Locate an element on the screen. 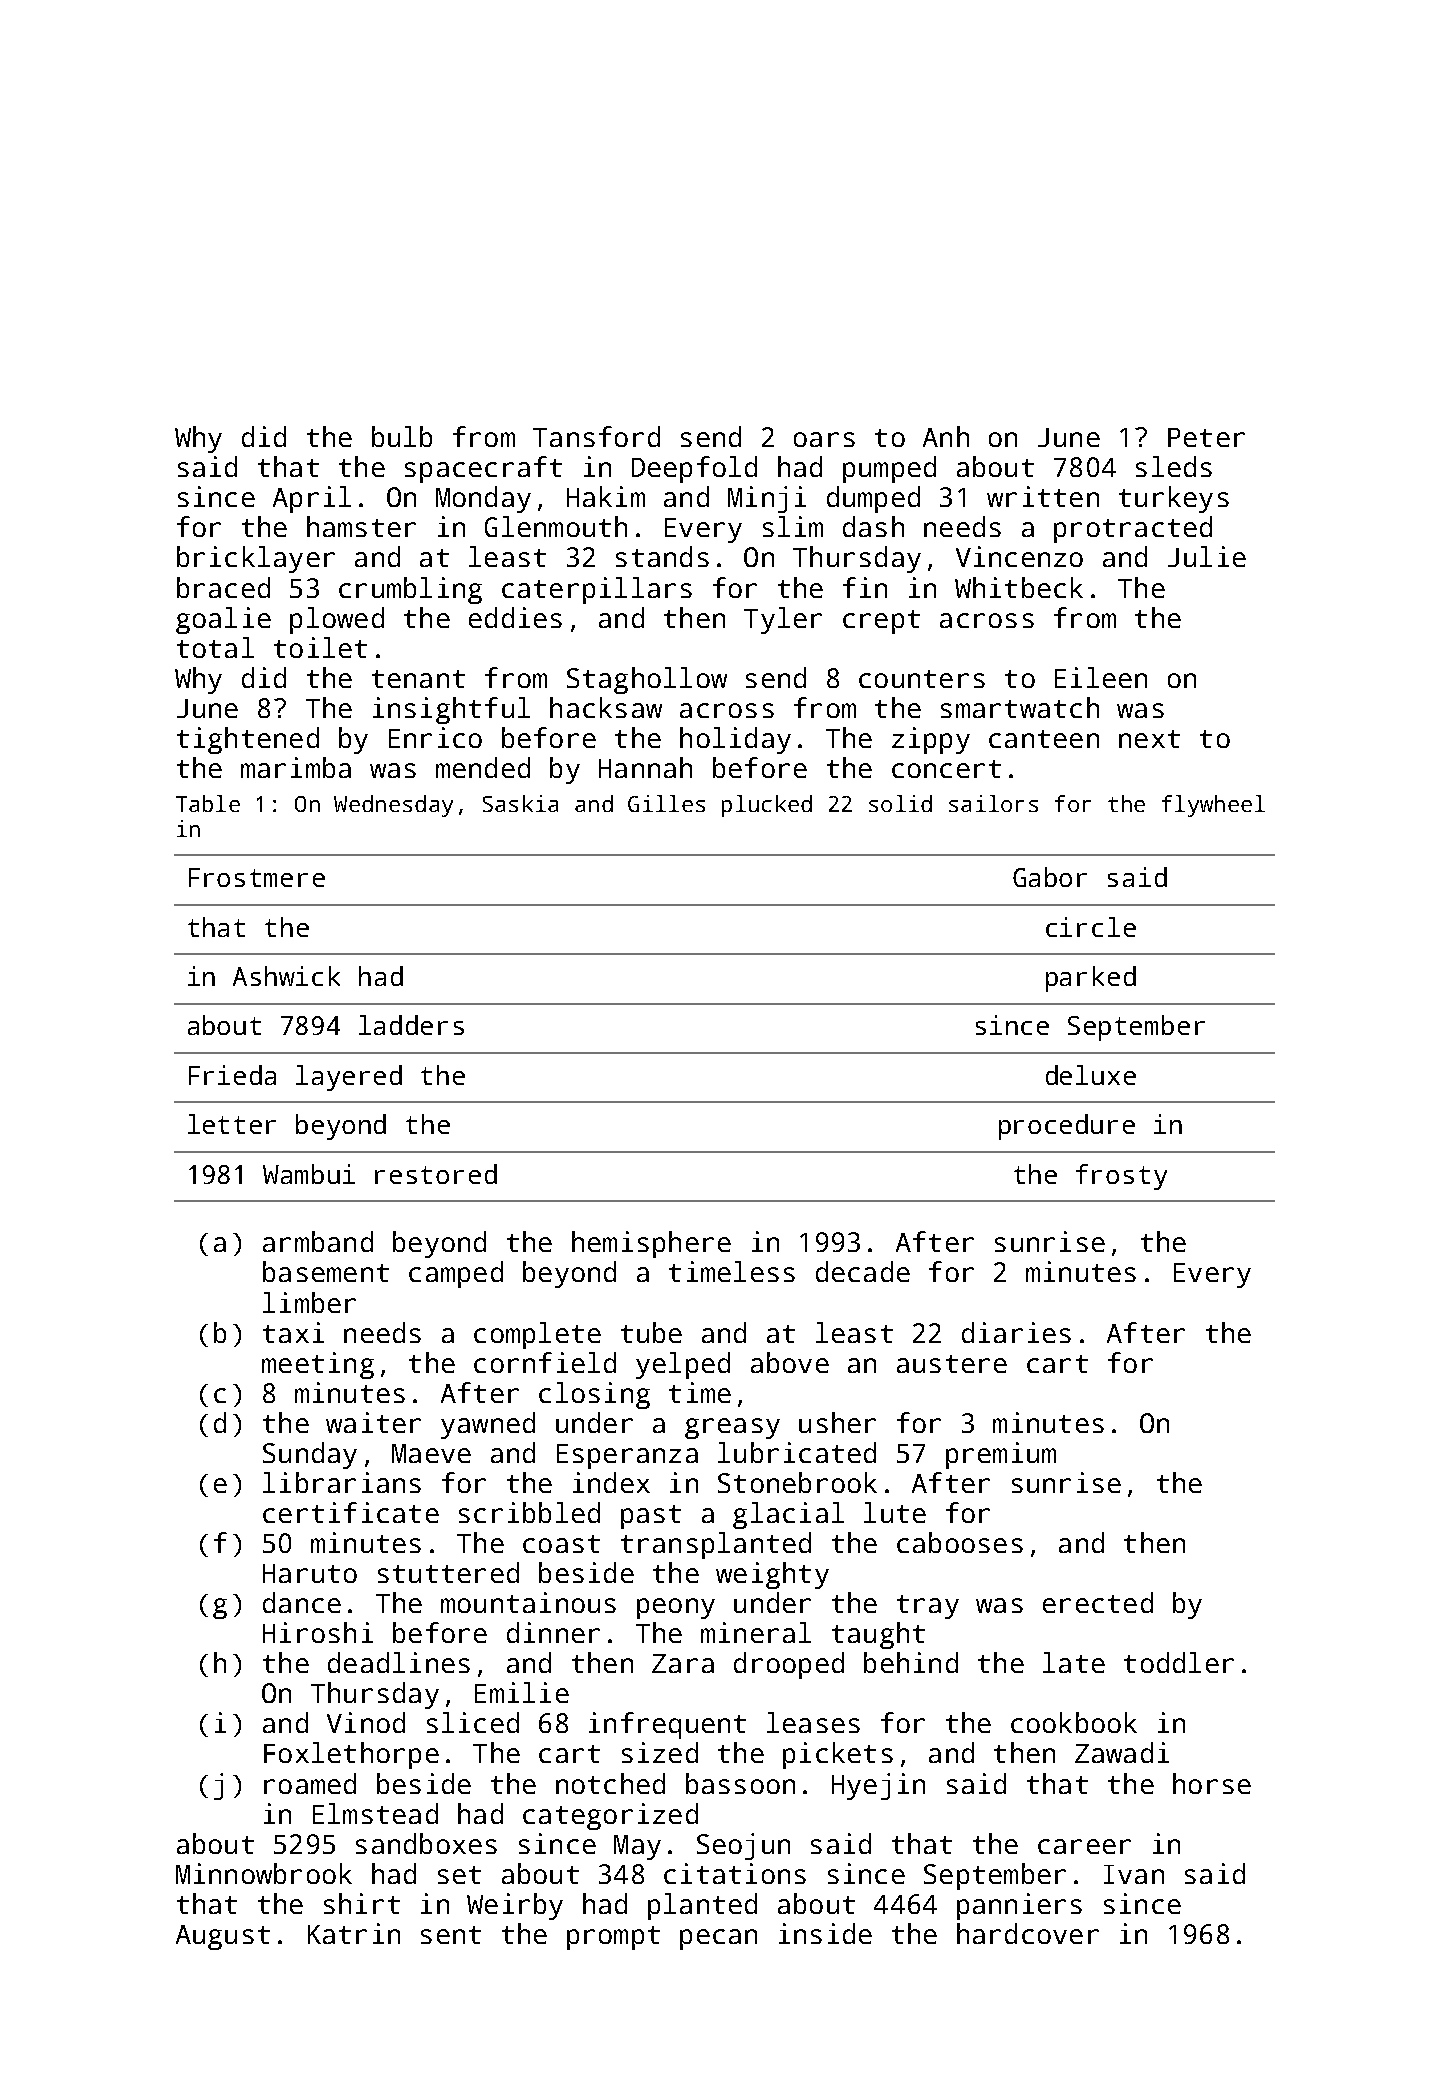 This screenshot has height=2100, width=1450. Peter is located at coordinates (1206, 437).
